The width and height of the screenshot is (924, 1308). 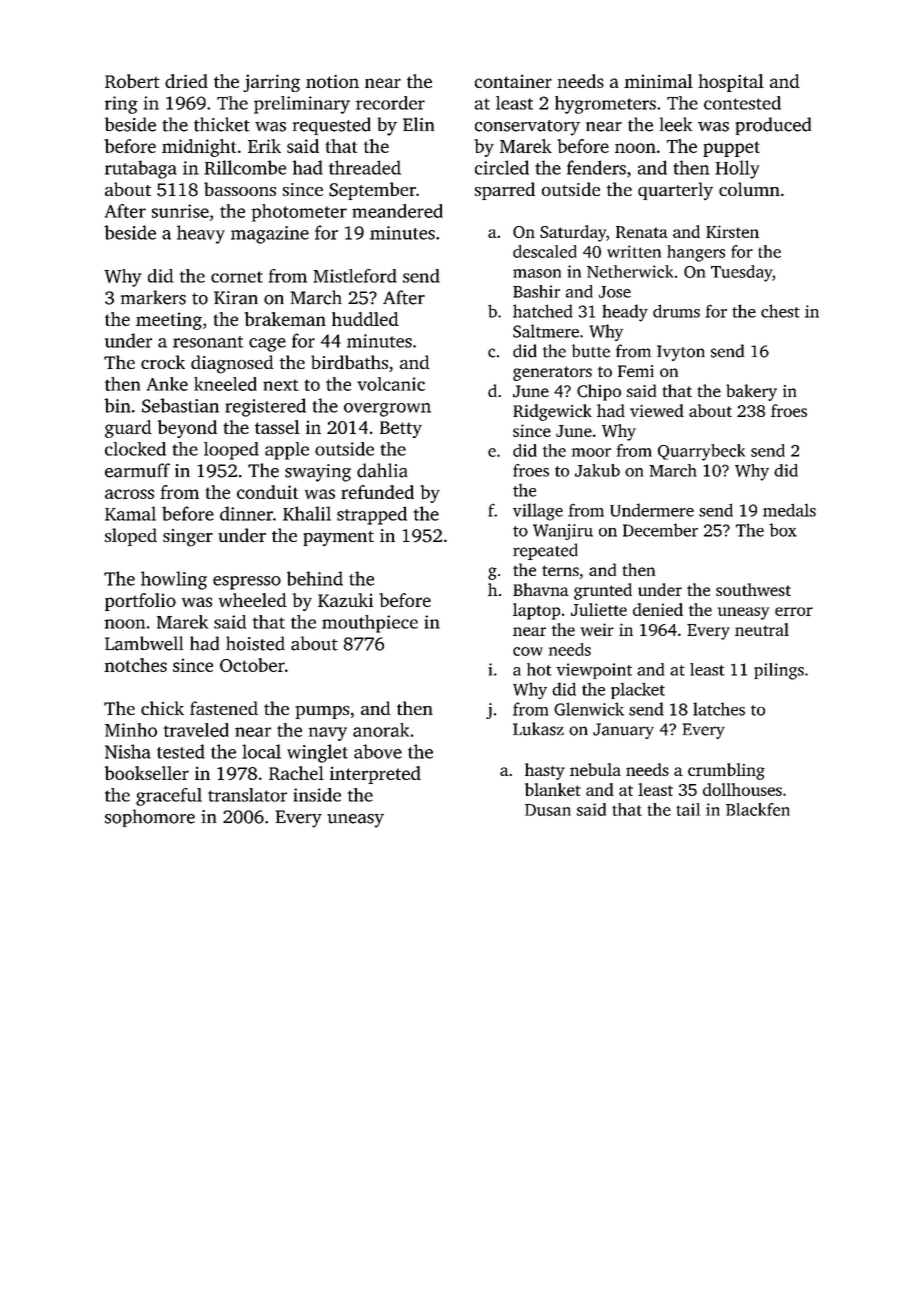 What do you see at coordinates (527, 128) in the screenshot?
I see `conservatory` at bounding box center [527, 128].
